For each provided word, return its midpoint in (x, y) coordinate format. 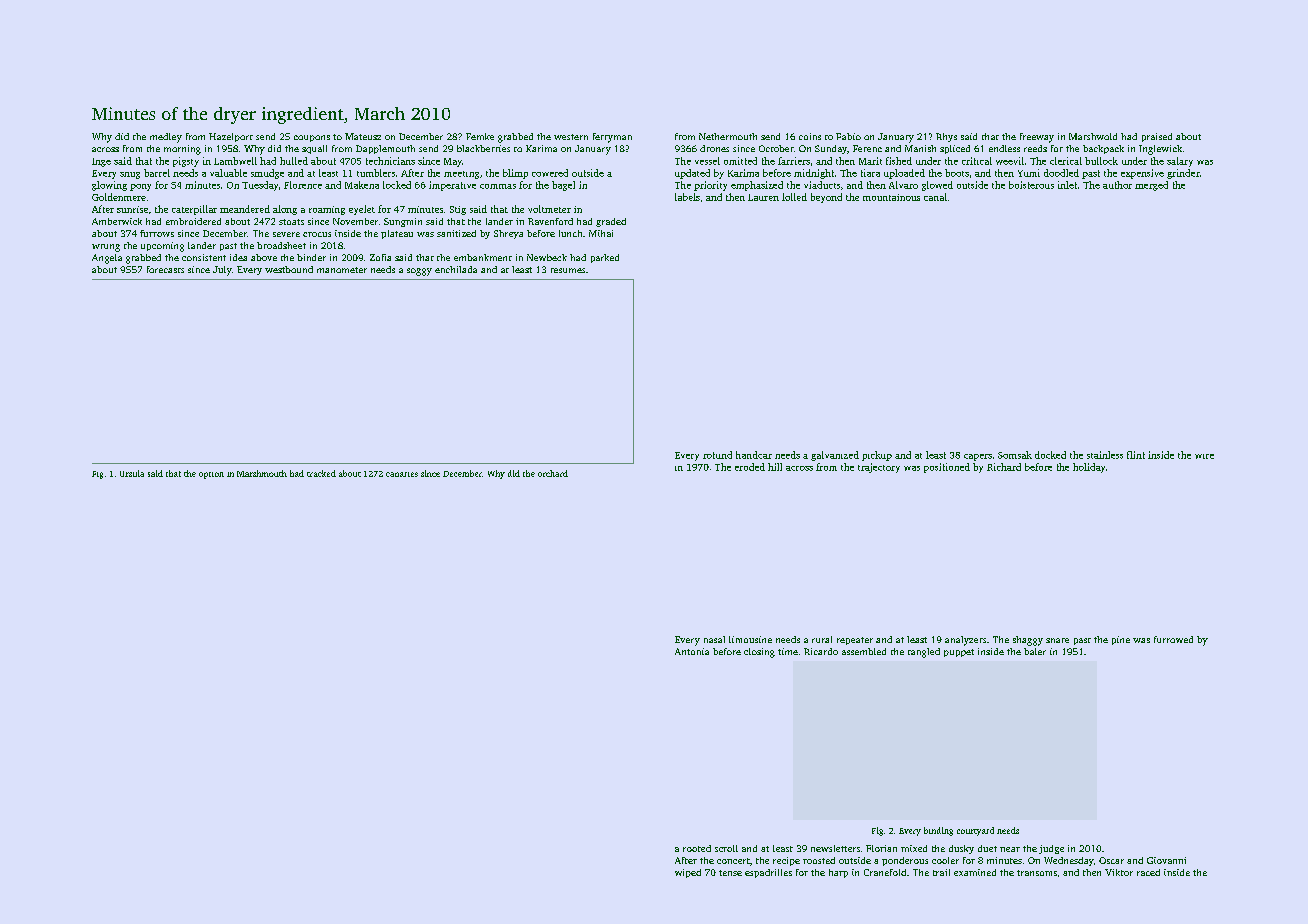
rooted (697, 848)
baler (1035, 651)
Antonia (692, 651)
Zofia (380, 257)
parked (605, 258)
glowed (937, 186)
